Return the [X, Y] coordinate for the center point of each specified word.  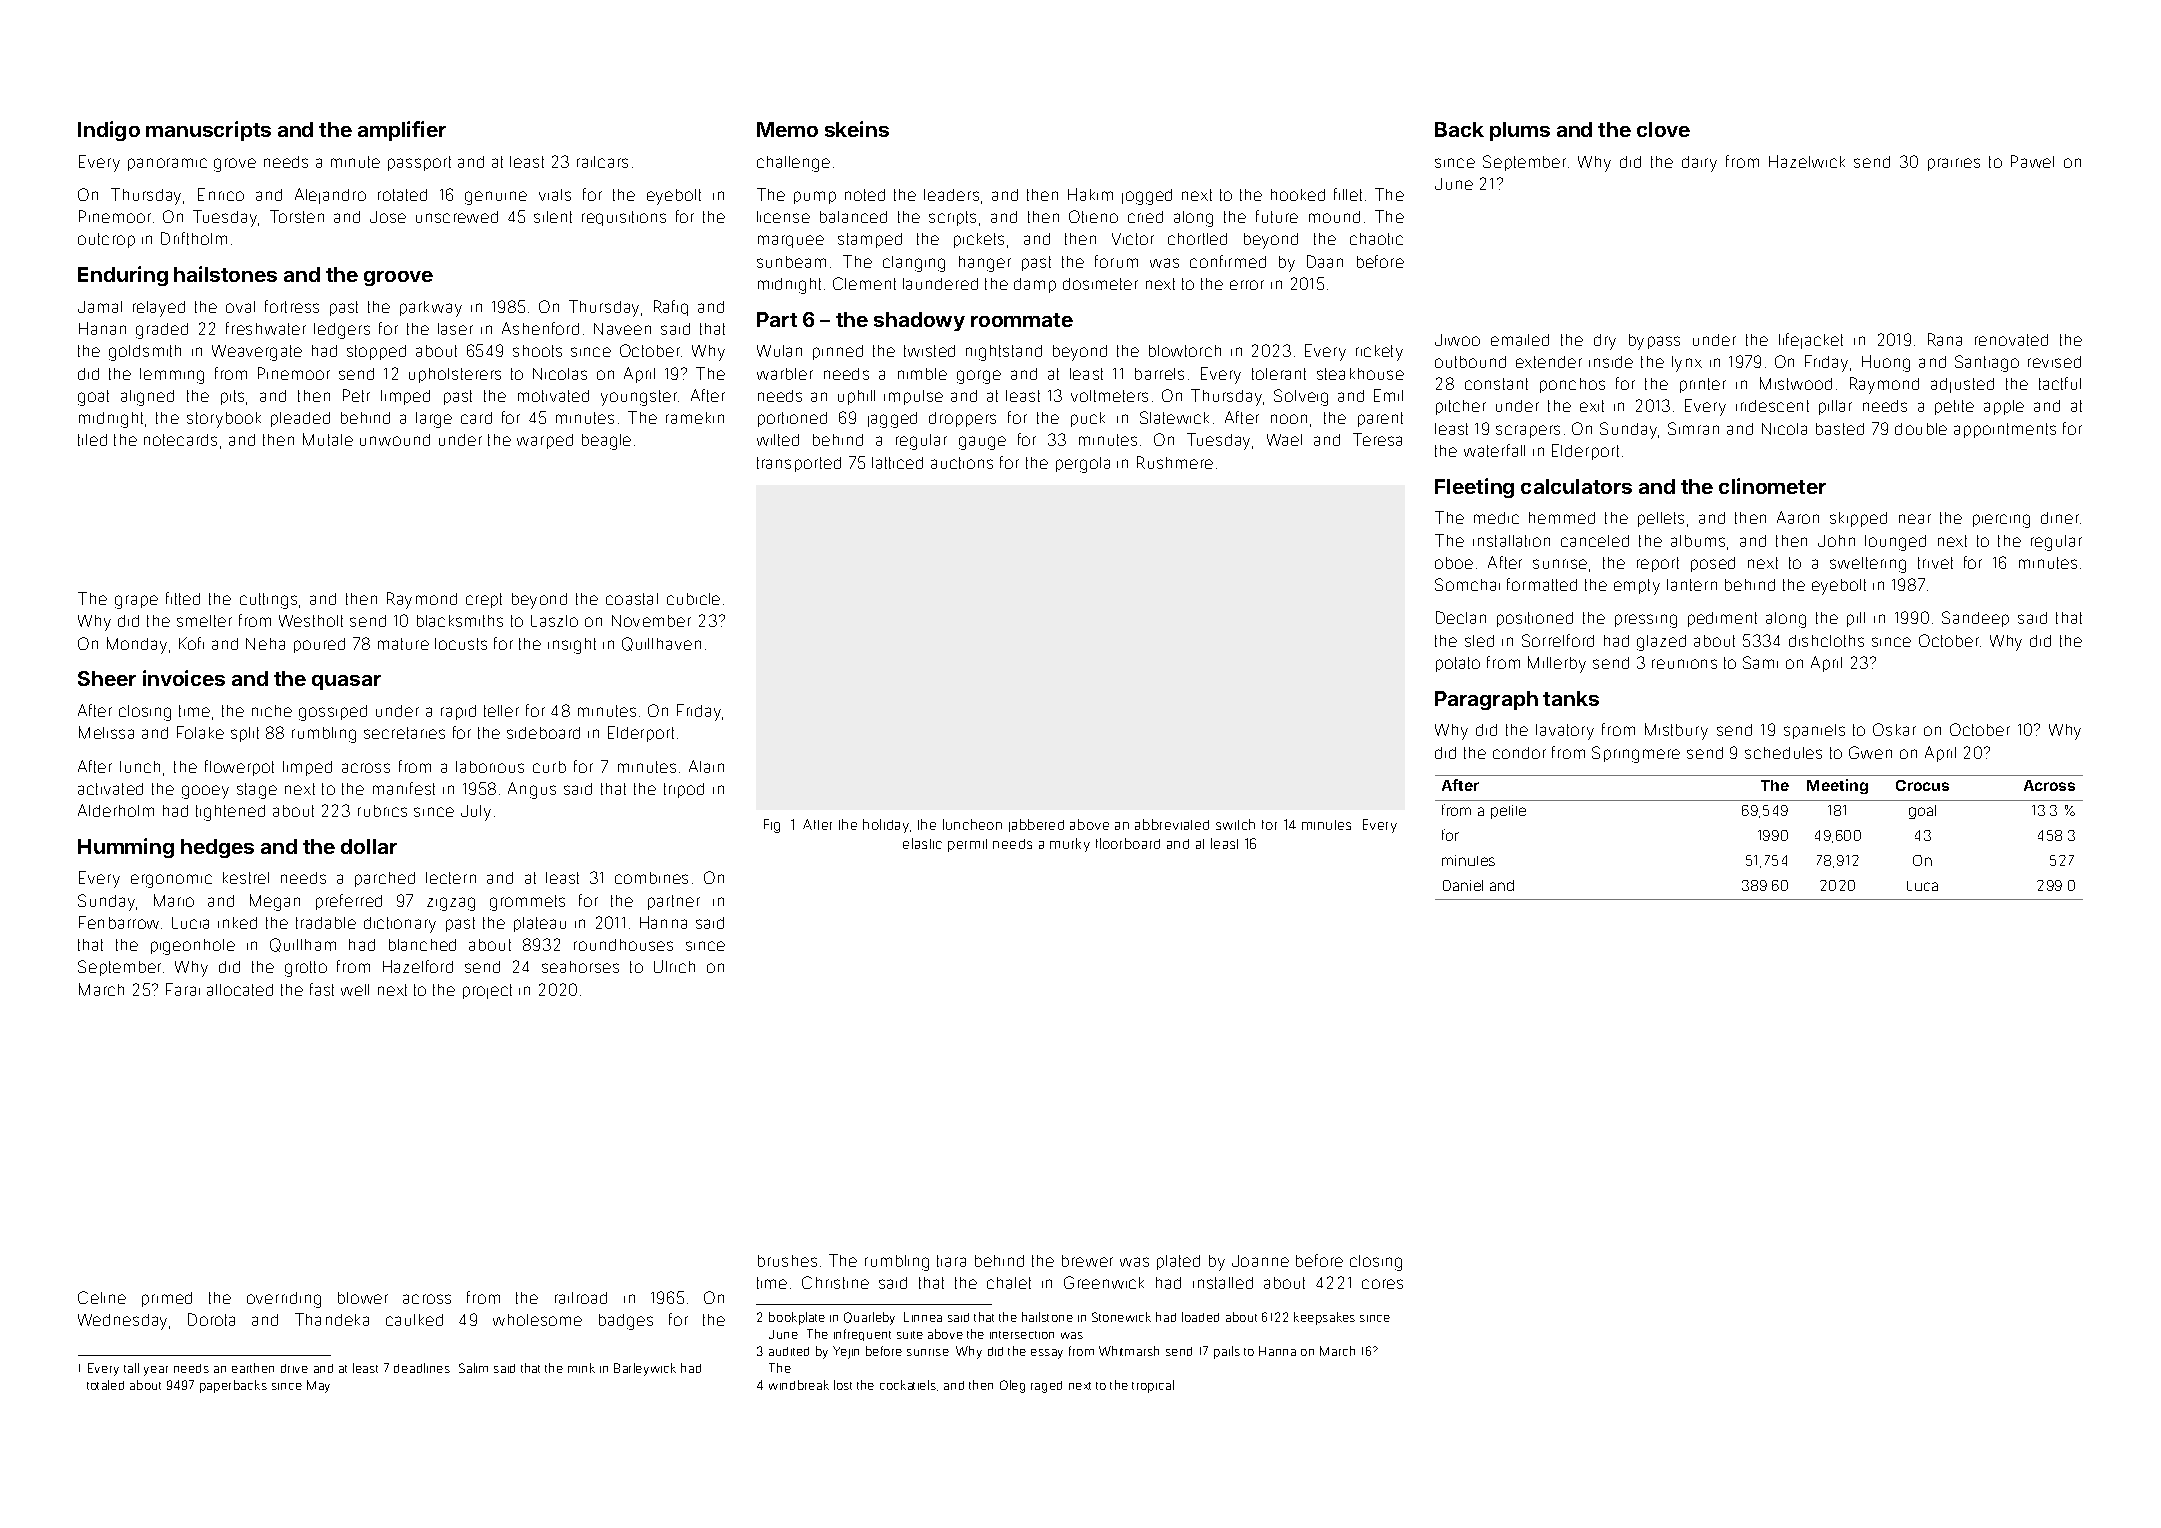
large [434, 420]
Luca [1922, 886]
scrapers [1528, 431]
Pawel [2032, 161]
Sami [1760, 662]
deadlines [422, 1368]
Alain [706, 766]
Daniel [1463, 885]
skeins [857, 129]
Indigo [109, 131]
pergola [1083, 465]
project [487, 991]
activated [110, 789]
